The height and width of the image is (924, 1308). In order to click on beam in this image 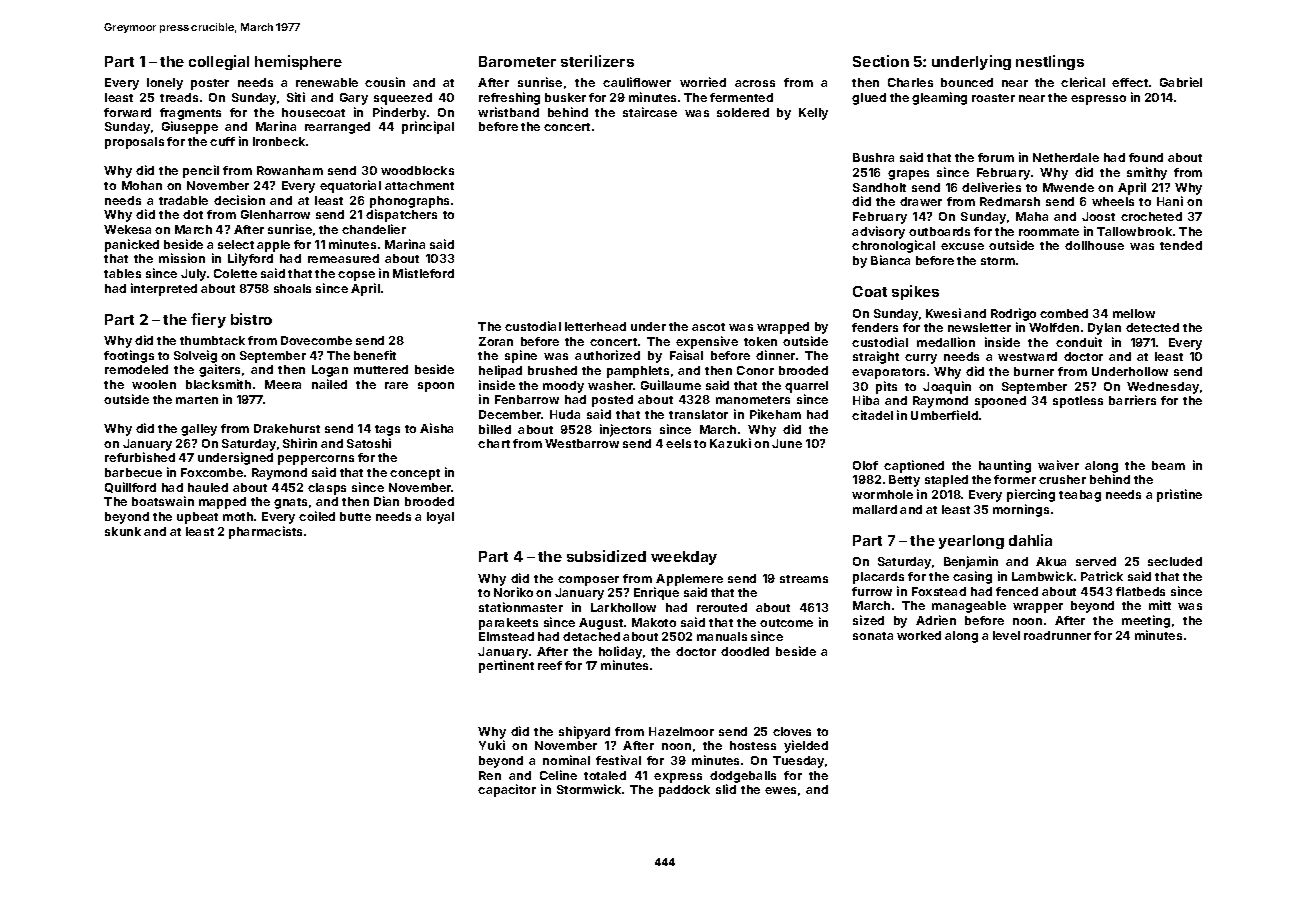, I will do `click(1168, 465)`.
